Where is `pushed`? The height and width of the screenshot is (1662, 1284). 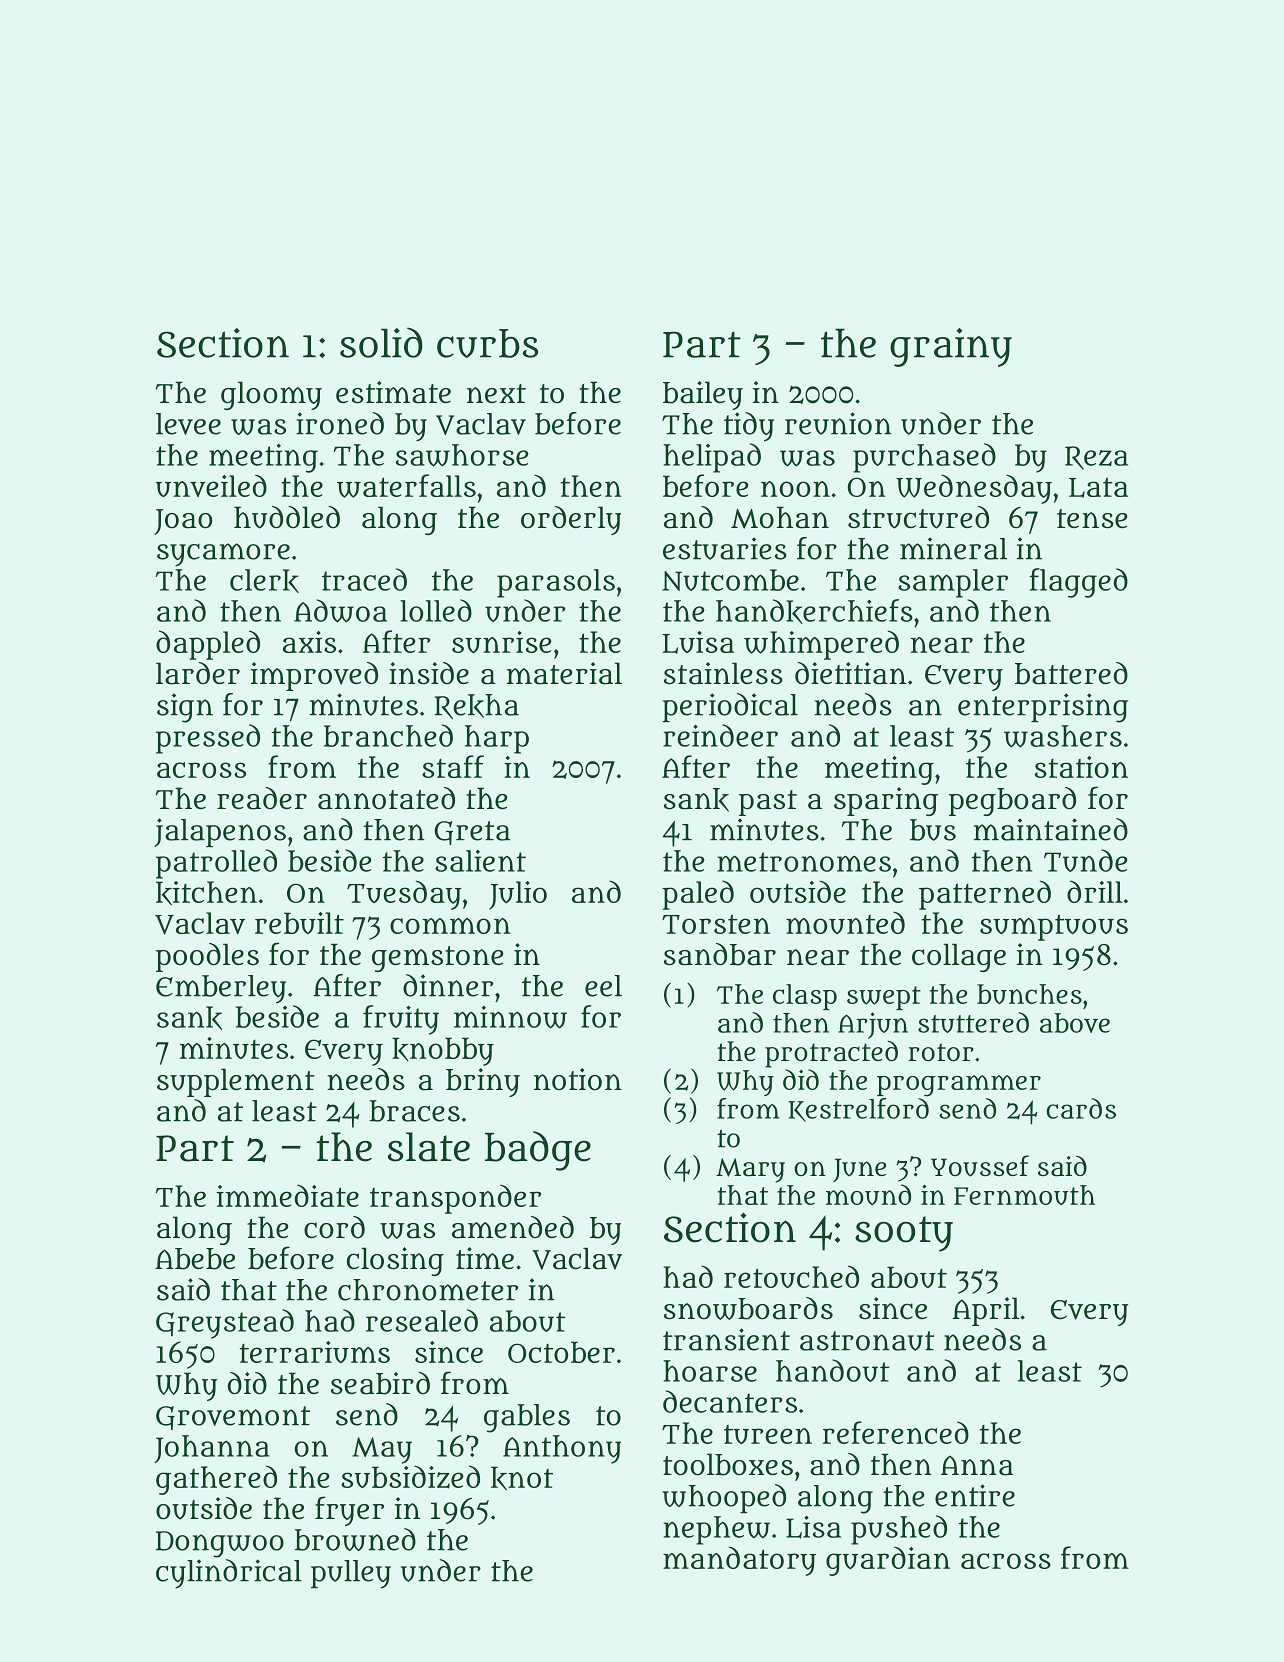 pushed is located at coordinates (899, 1530).
